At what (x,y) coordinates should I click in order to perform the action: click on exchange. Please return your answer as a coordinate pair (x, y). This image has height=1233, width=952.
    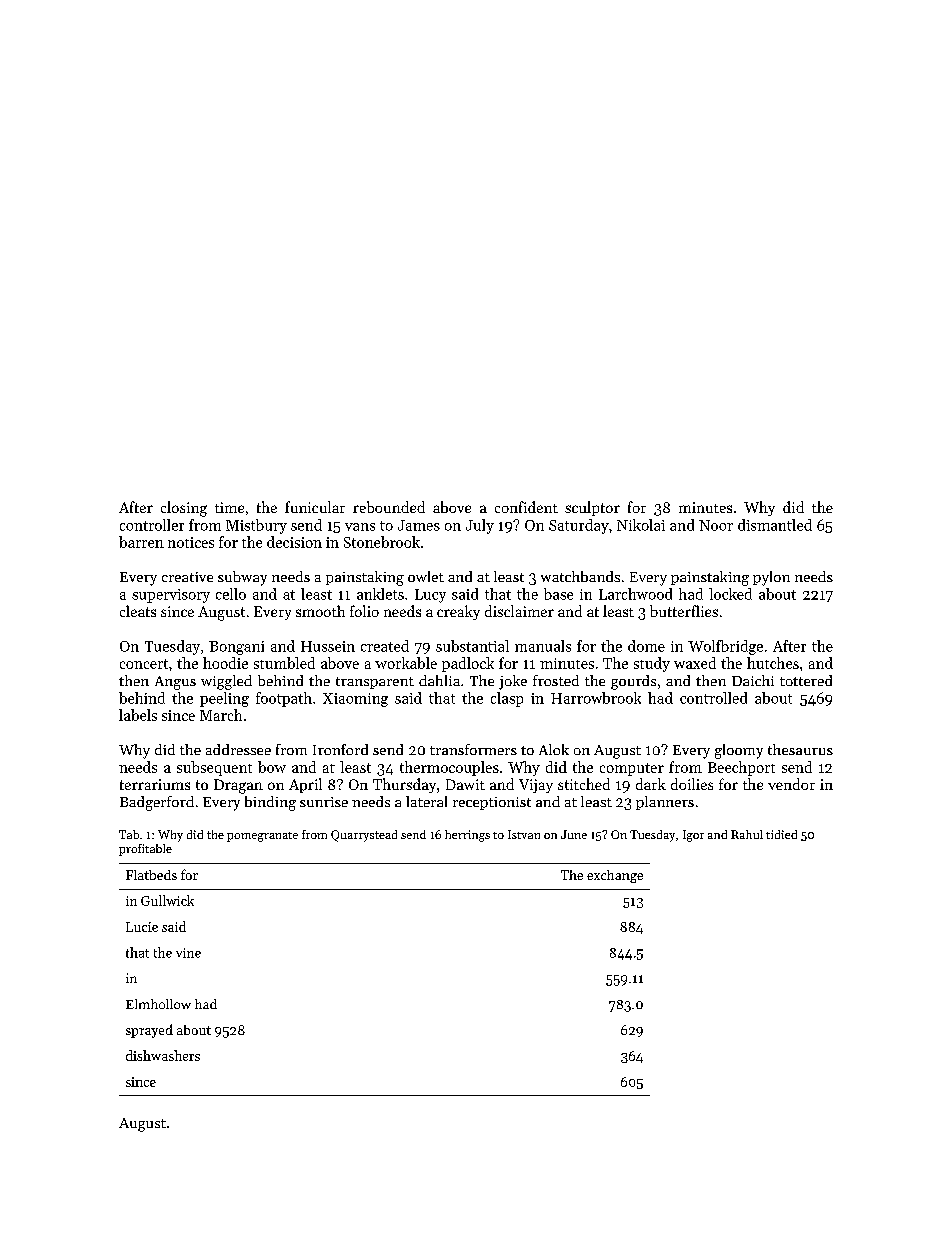
    Looking at the image, I should click on (615, 876).
